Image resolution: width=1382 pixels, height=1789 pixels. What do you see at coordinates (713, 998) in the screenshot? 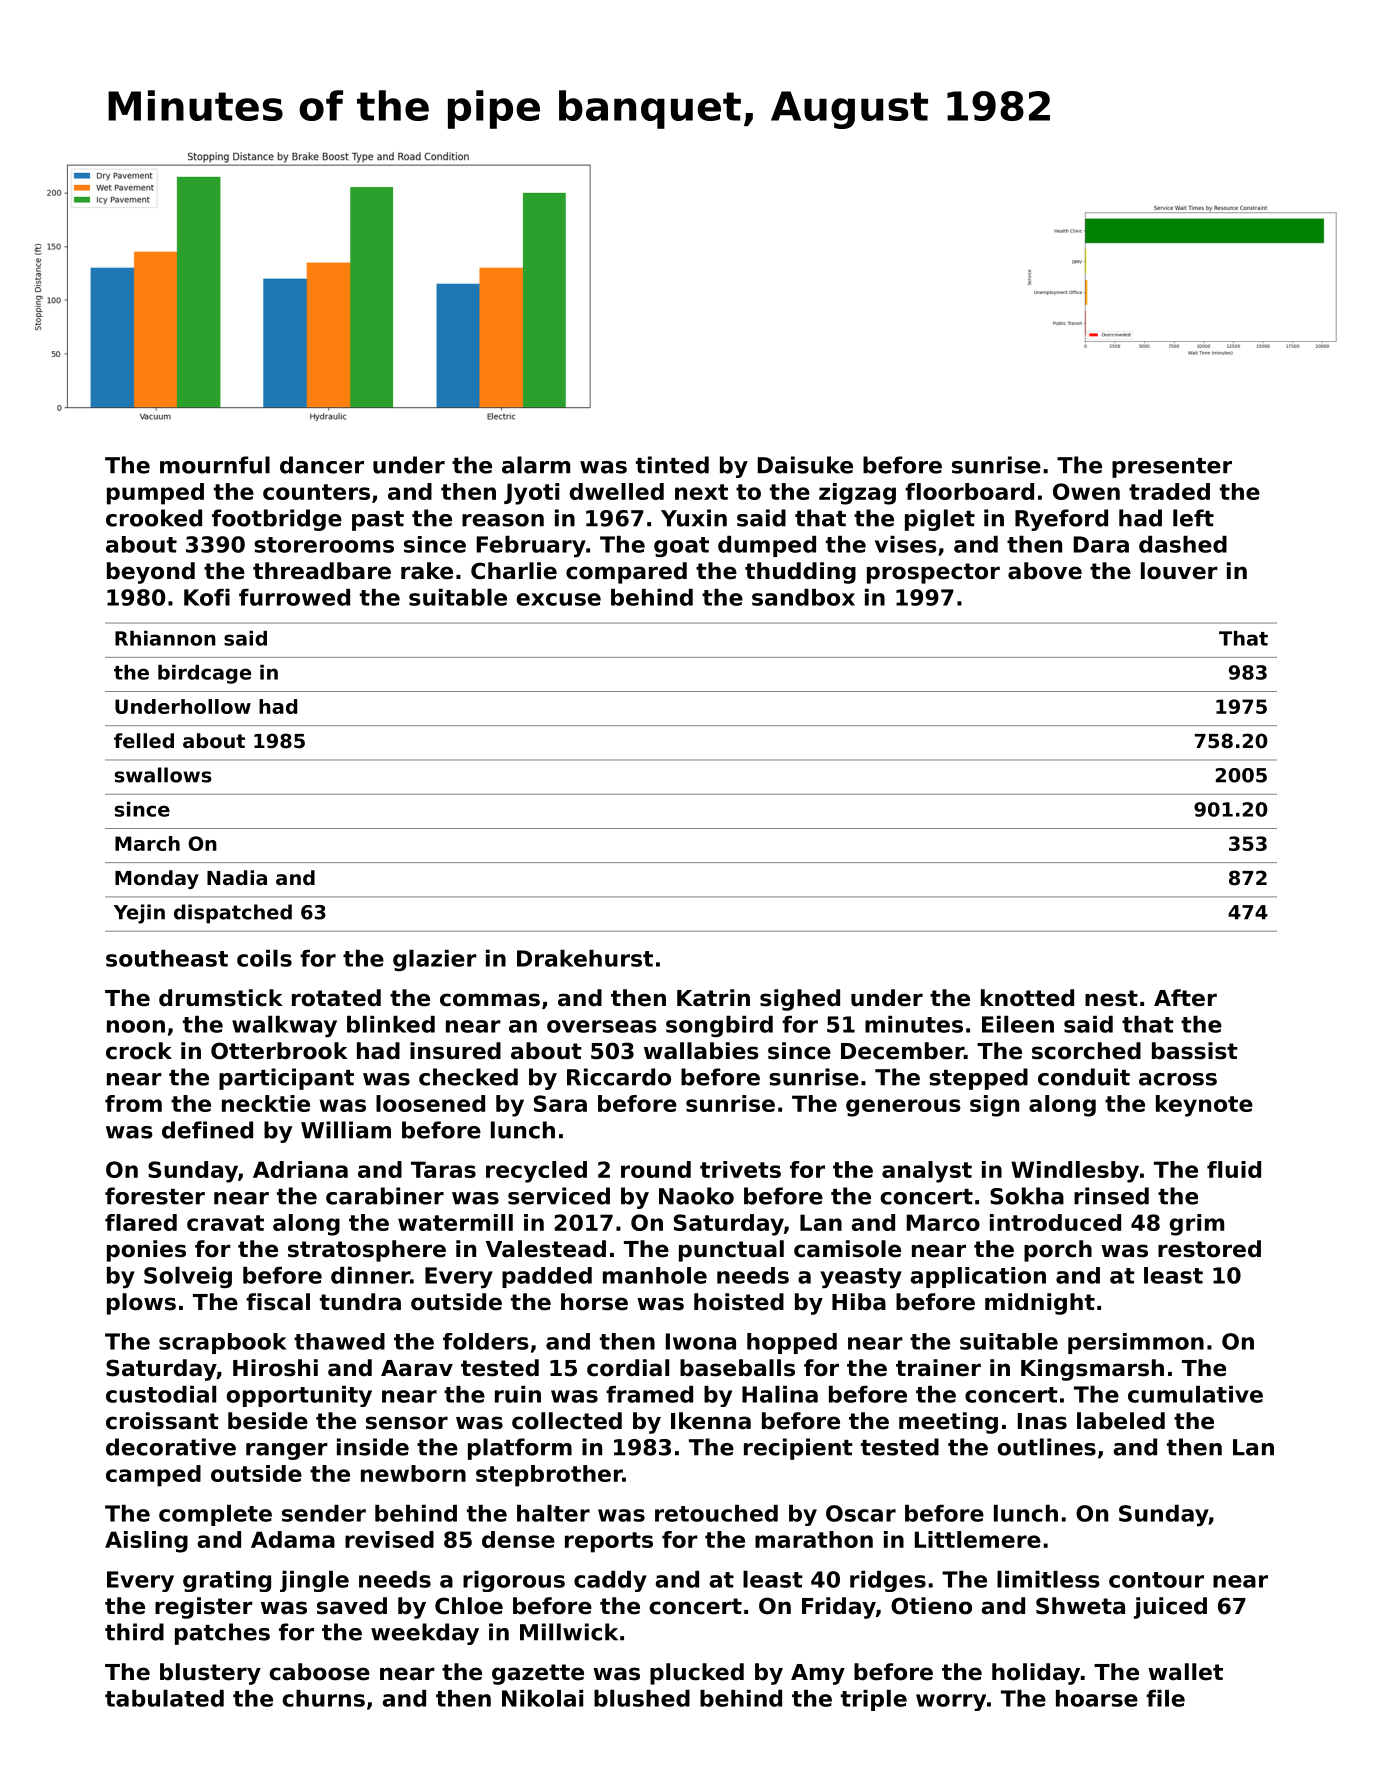
I see `Katrin` at bounding box center [713, 998].
